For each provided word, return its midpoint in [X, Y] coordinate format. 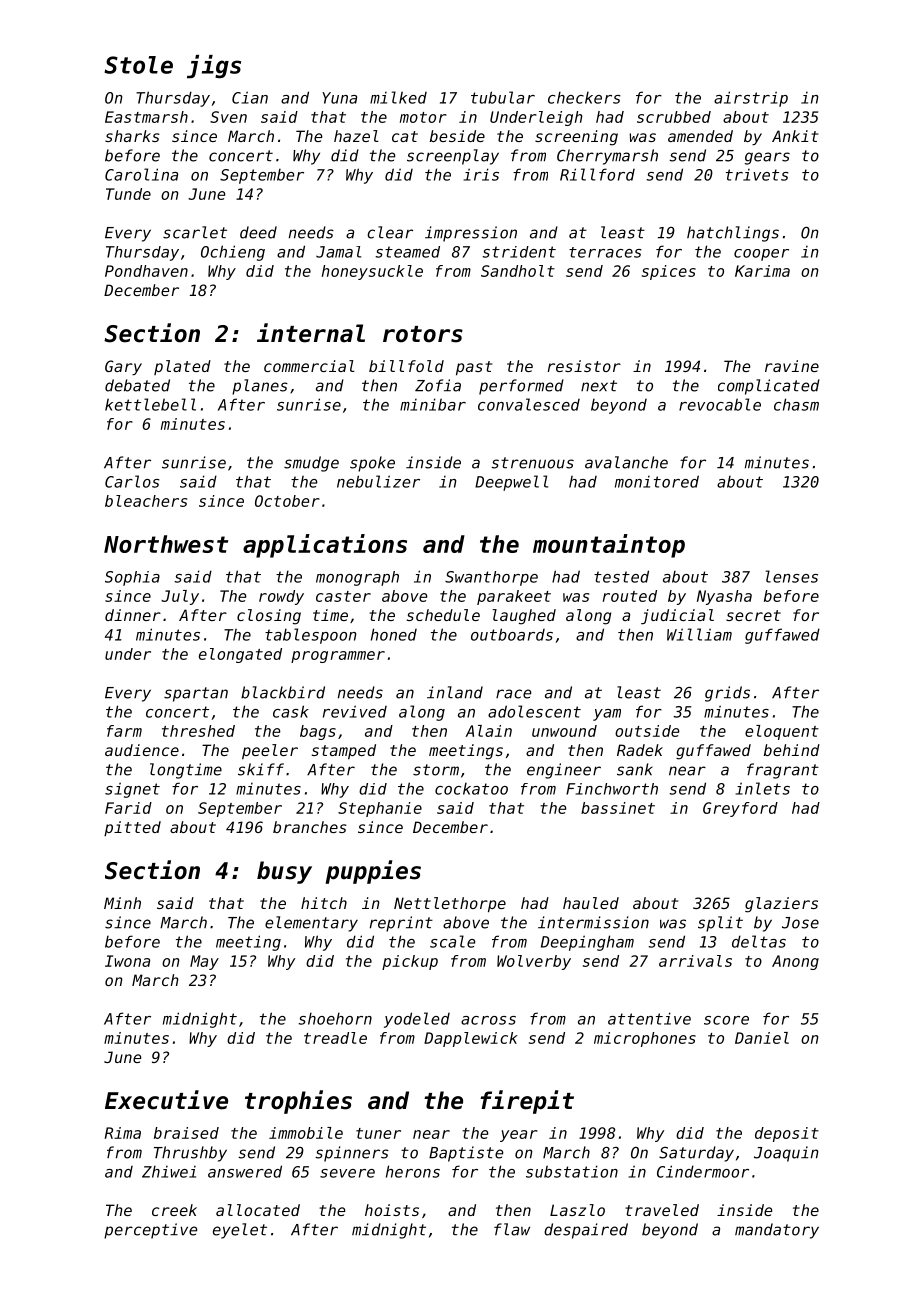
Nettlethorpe [450, 904]
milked [398, 97]
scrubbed [674, 117]
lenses [792, 576]
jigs [214, 67]
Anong [795, 962]
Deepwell [511, 483]
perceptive [150, 1231]
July [180, 597]
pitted [132, 828]
